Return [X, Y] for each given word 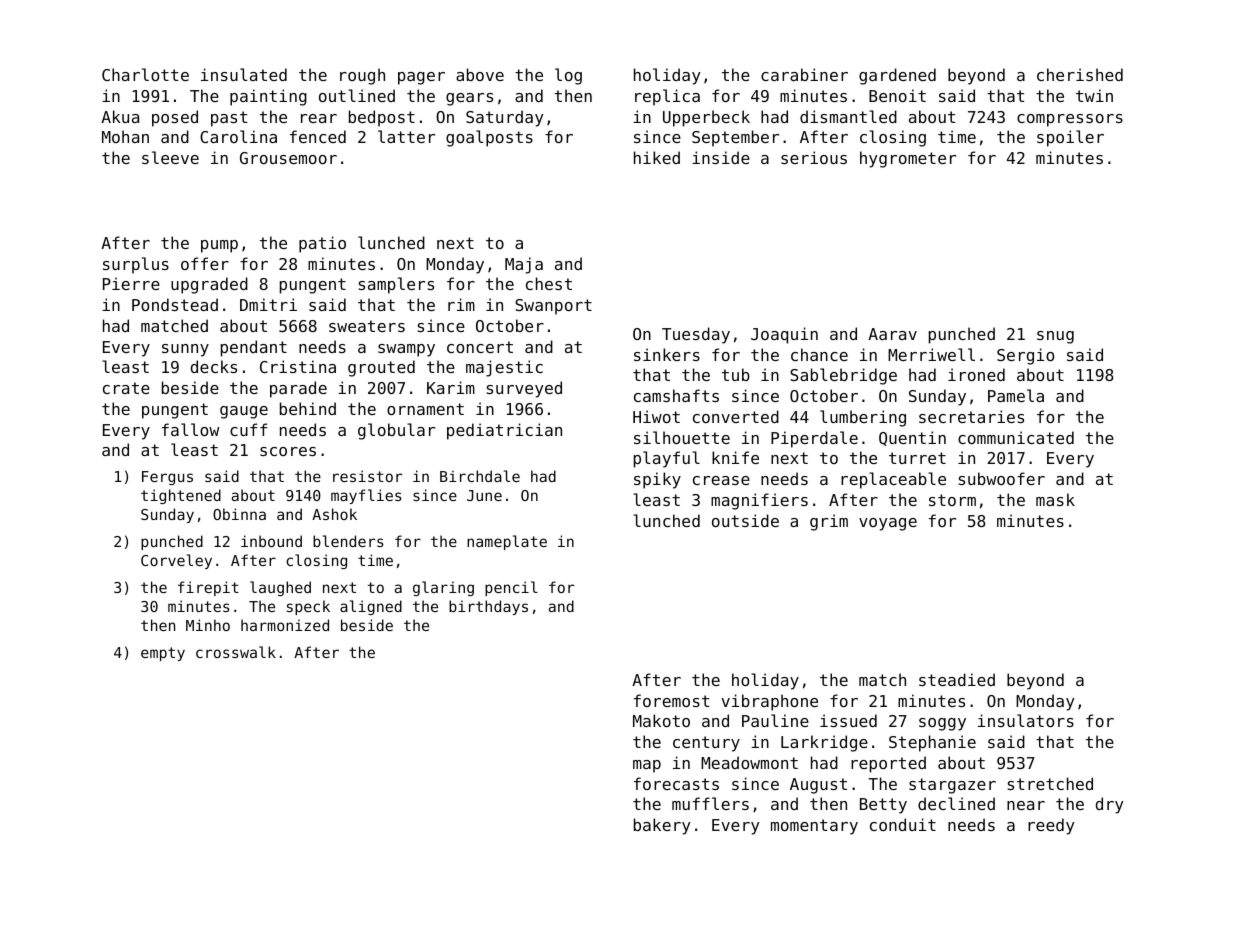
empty [163, 654]
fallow [190, 429]
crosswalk [236, 652]
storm [952, 500]
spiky [657, 480]
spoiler [1070, 138]
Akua [120, 116]
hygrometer [908, 159]
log [568, 76]
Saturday [505, 118]
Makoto [661, 720]
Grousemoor [288, 158]
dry [1110, 805]
